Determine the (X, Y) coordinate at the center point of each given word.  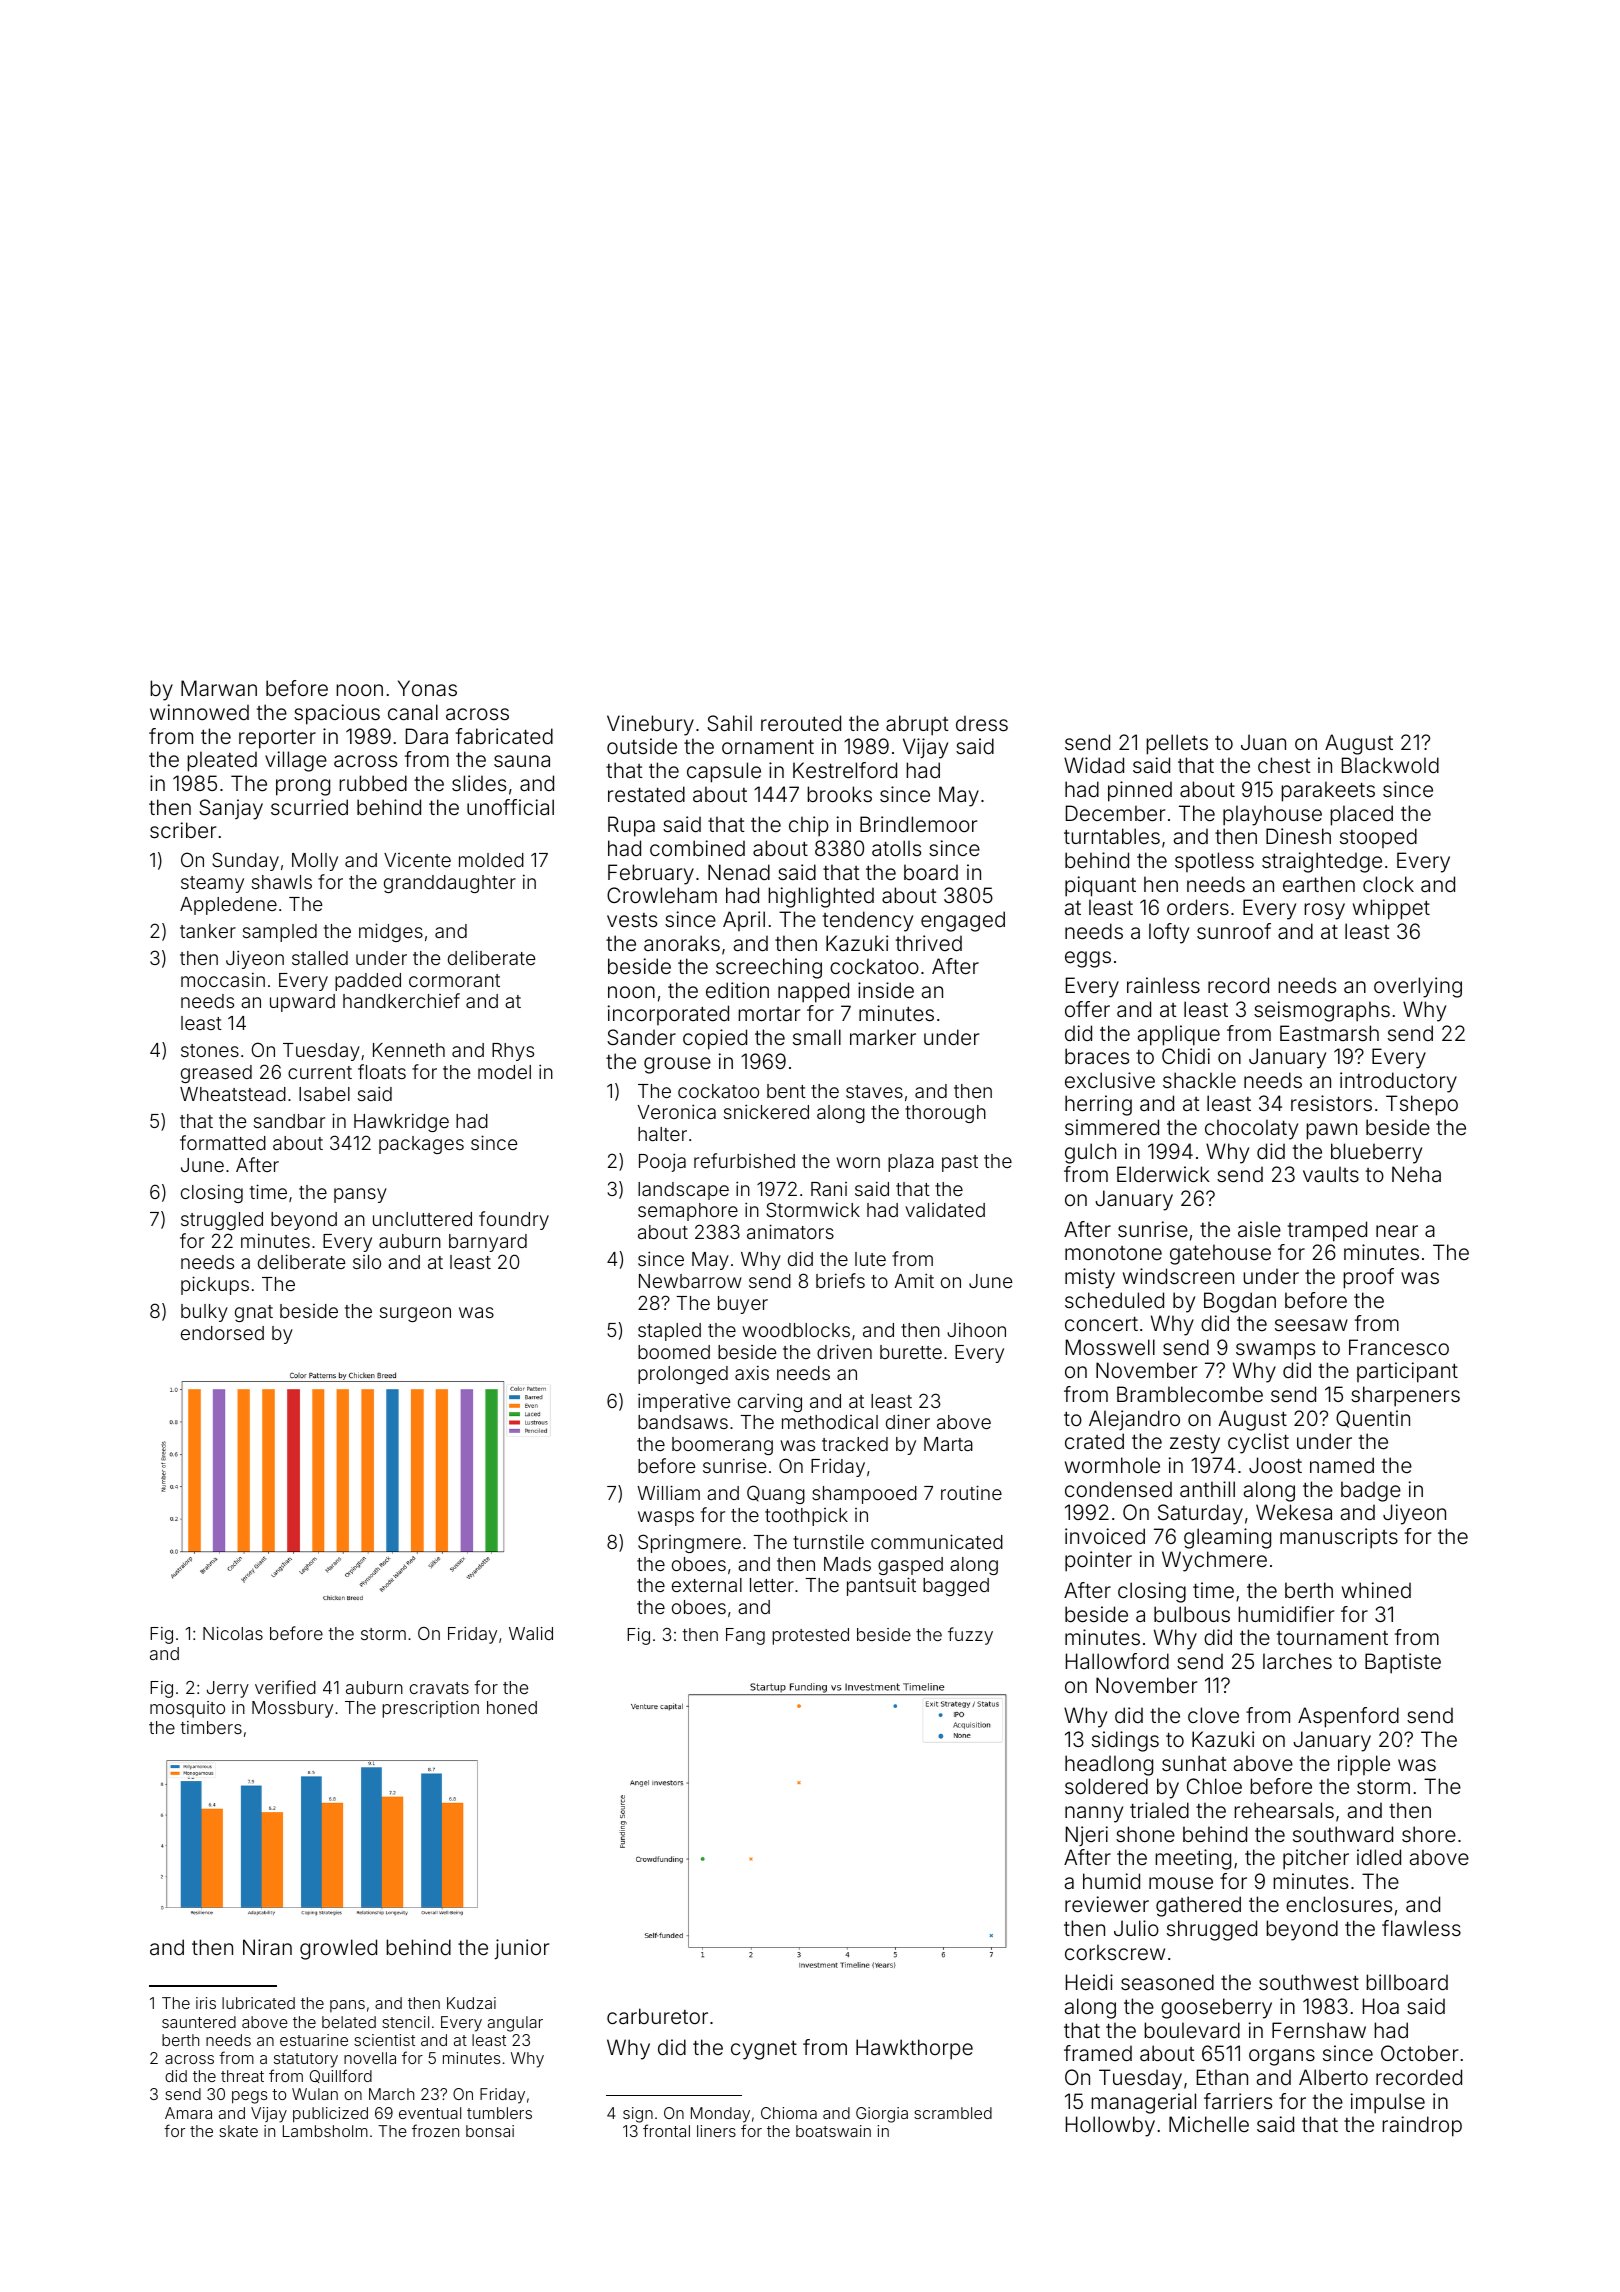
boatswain (833, 2131)
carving (770, 1402)
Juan (1263, 742)
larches (1297, 1661)
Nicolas (233, 1633)
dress (982, 723)
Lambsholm (325, 2131)
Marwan (219, 688)
